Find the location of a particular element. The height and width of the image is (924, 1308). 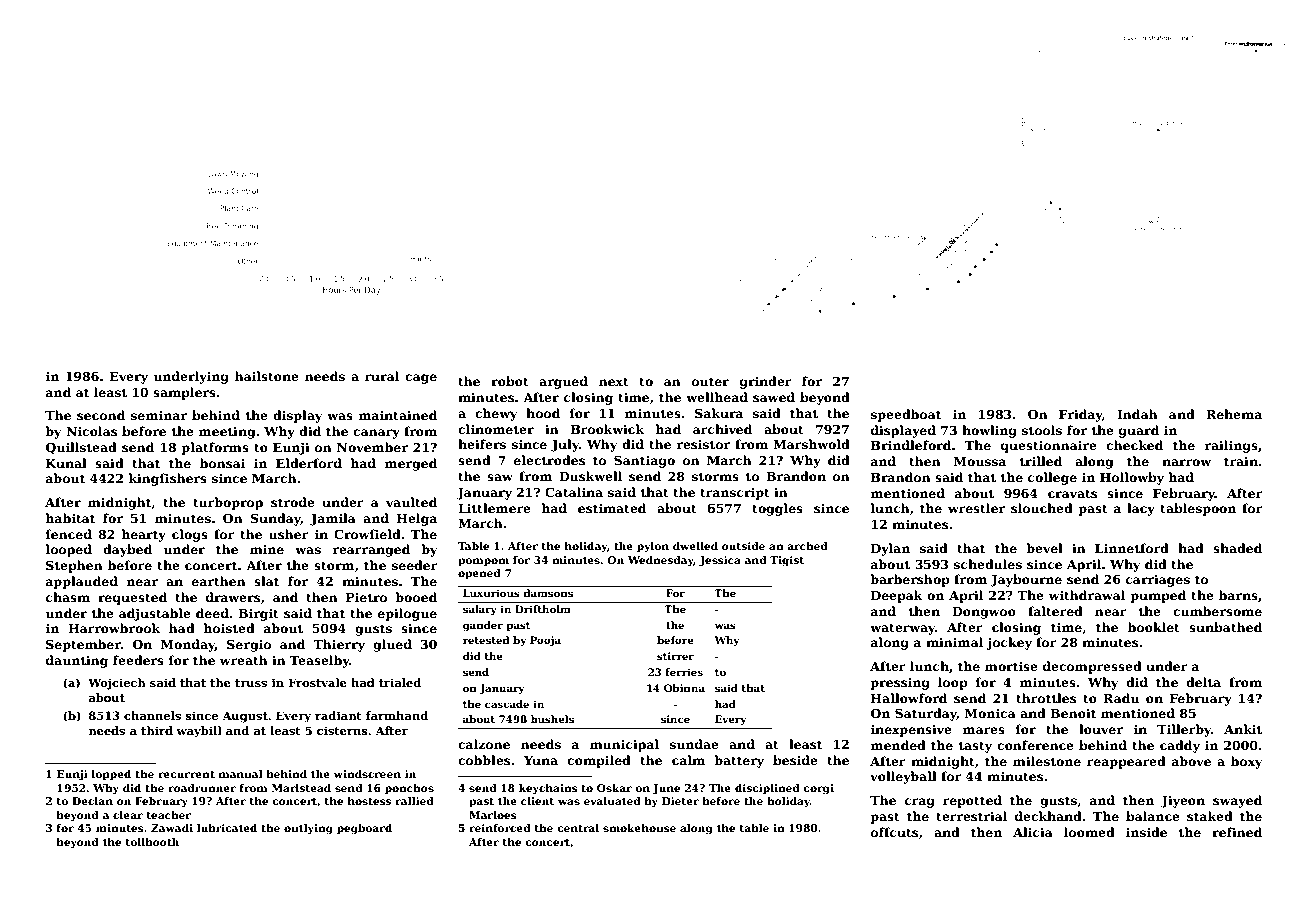

evaluated is located at coordinates (612, 801).
